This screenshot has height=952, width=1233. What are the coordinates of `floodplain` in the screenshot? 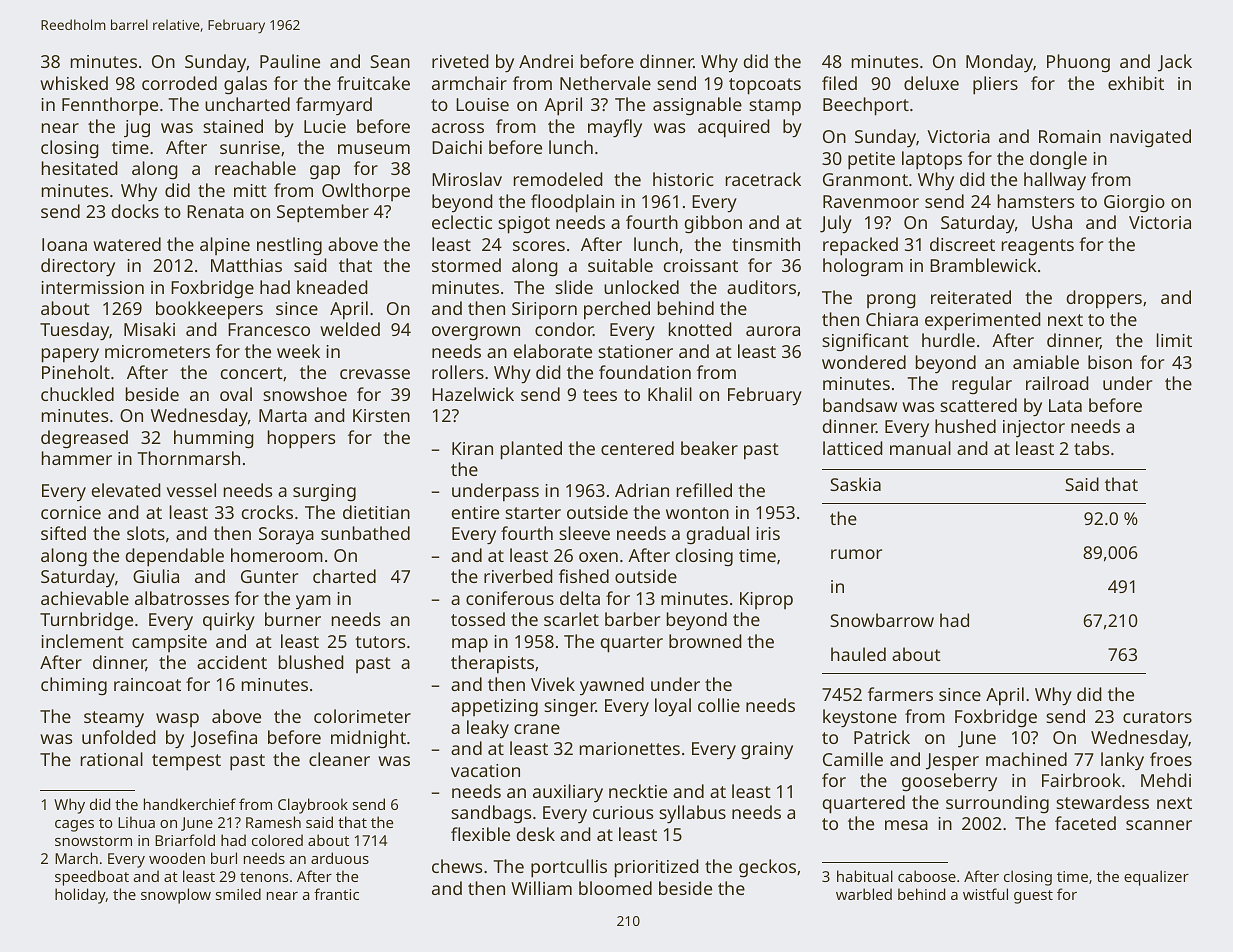 It's located at (572, 203).
